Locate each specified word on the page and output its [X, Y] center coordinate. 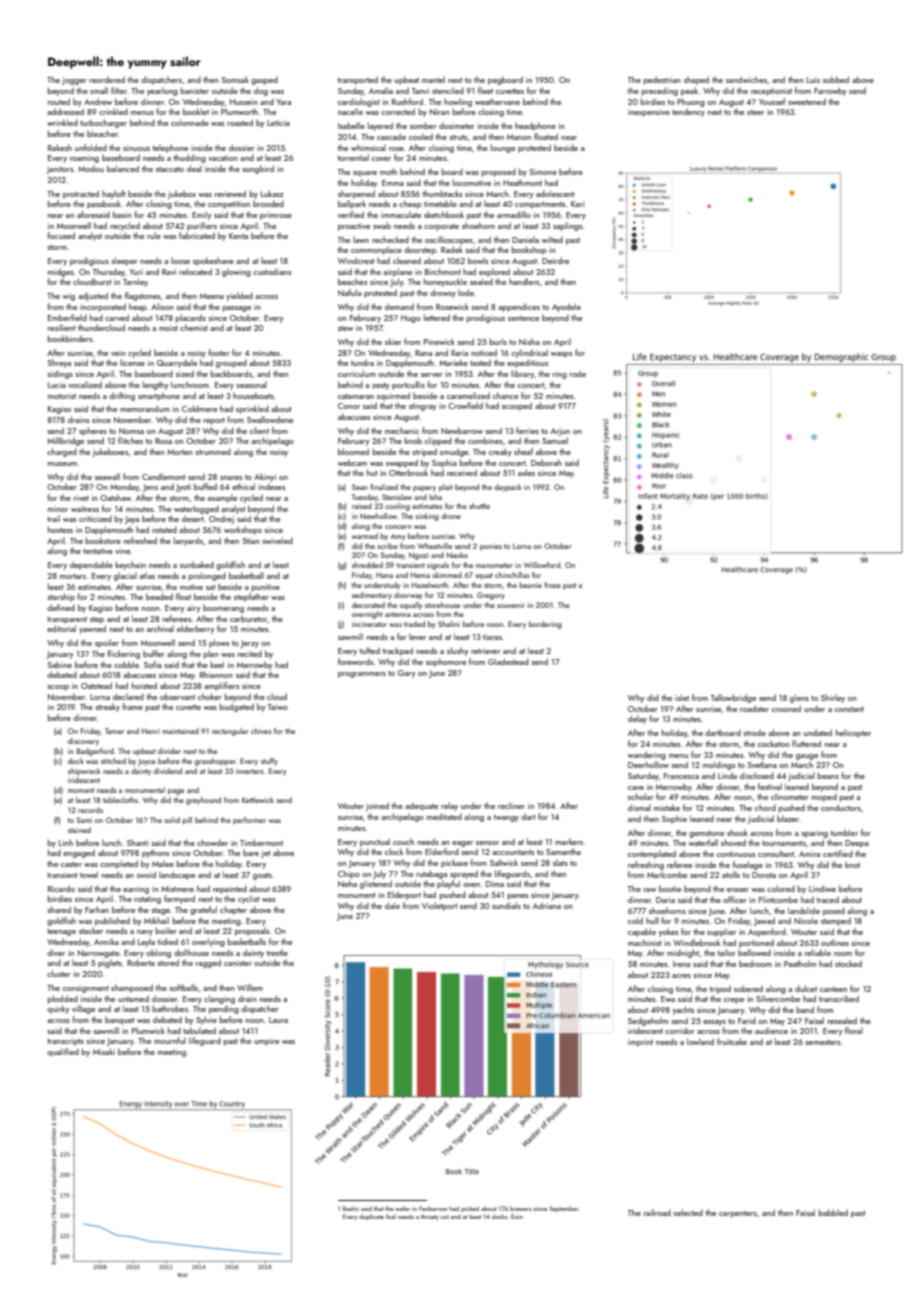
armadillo [514, 214]
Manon [519, 137]
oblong [158, 953]
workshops [243, 530]
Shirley [833, 698]
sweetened [807, 101]
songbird [258, 169]
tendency [688, 112]
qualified [63, 1052]
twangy [506, 818]
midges [61, 272]
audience [771, 1030]
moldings [719, 765]
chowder [212, 842]
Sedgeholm [648, 1021]
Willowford [542, 565]
